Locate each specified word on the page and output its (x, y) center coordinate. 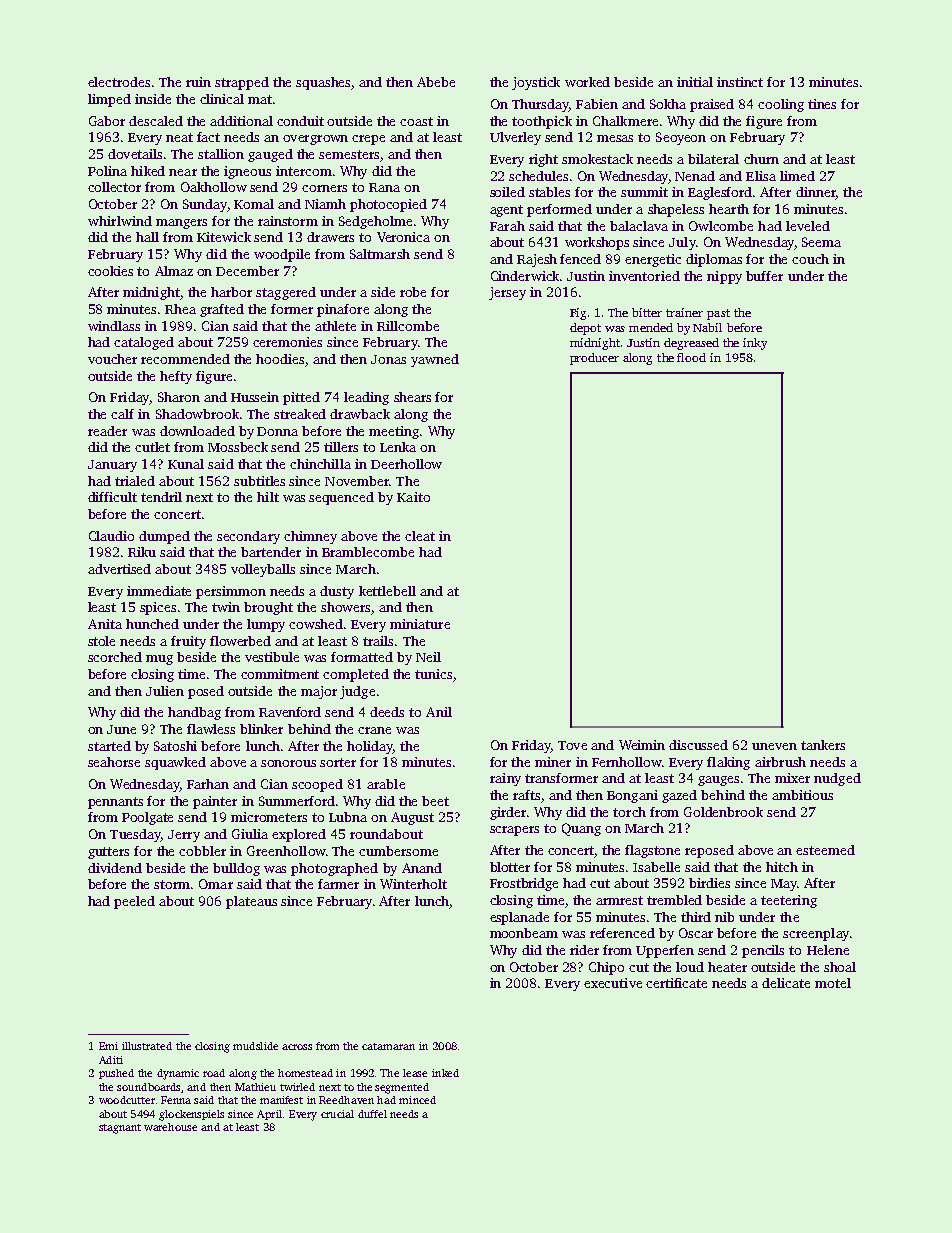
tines (822, 104)
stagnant (120, 1129)
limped (109, 100)
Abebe (436, 82)
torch (629, 812)
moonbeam (524, 933)
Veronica (403, 237)
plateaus (251, 902)
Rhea (180, 309)
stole (101, 641)
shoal (840, 967)
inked (445, 1073)
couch (810, 259)
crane (374, 730)
